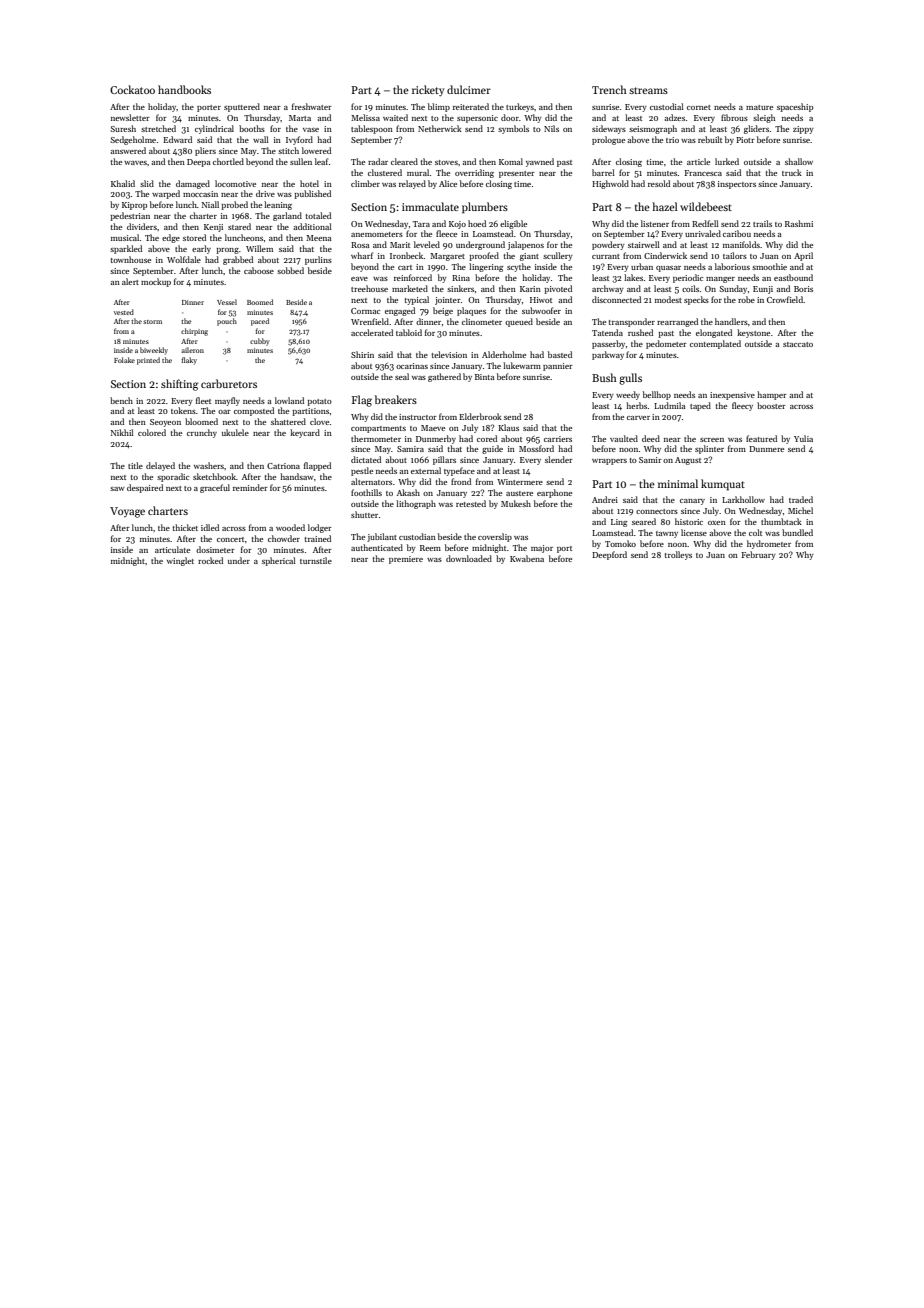 This document has height=1308, width=924. I want to click on cleared, so click(404, 161).
